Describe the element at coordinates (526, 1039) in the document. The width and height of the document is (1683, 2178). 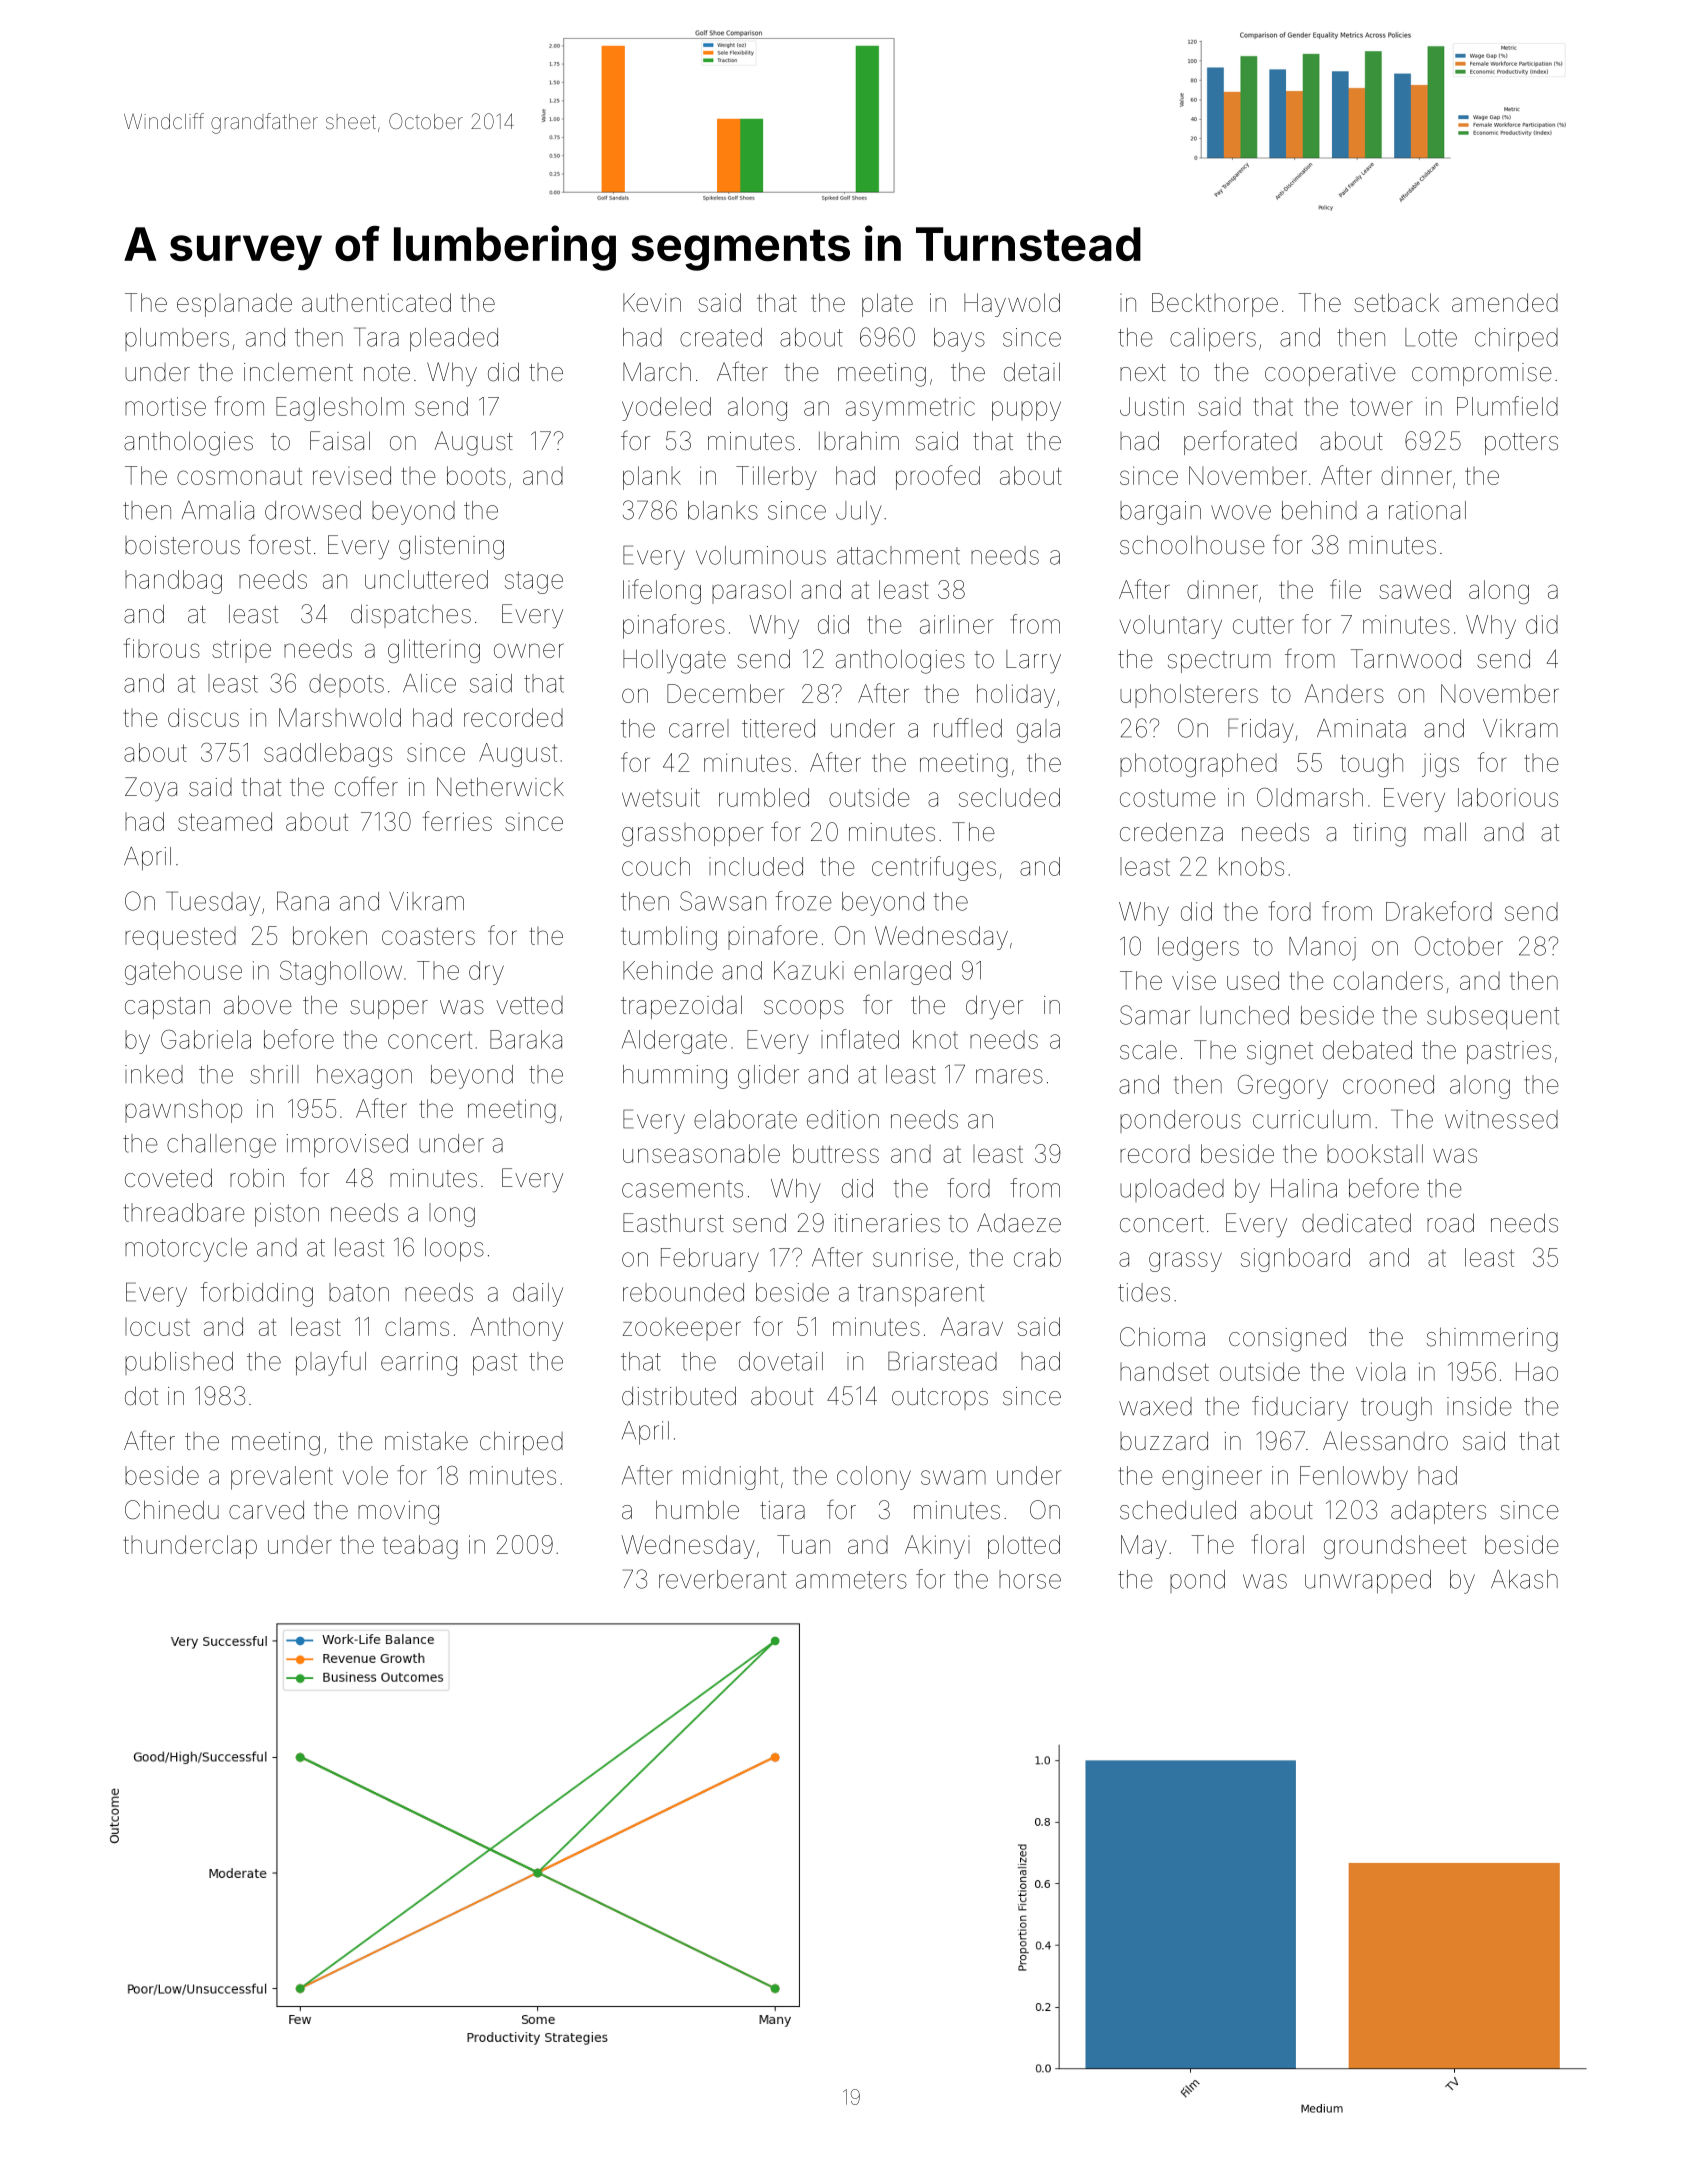
I see `Baraka` at that location.
